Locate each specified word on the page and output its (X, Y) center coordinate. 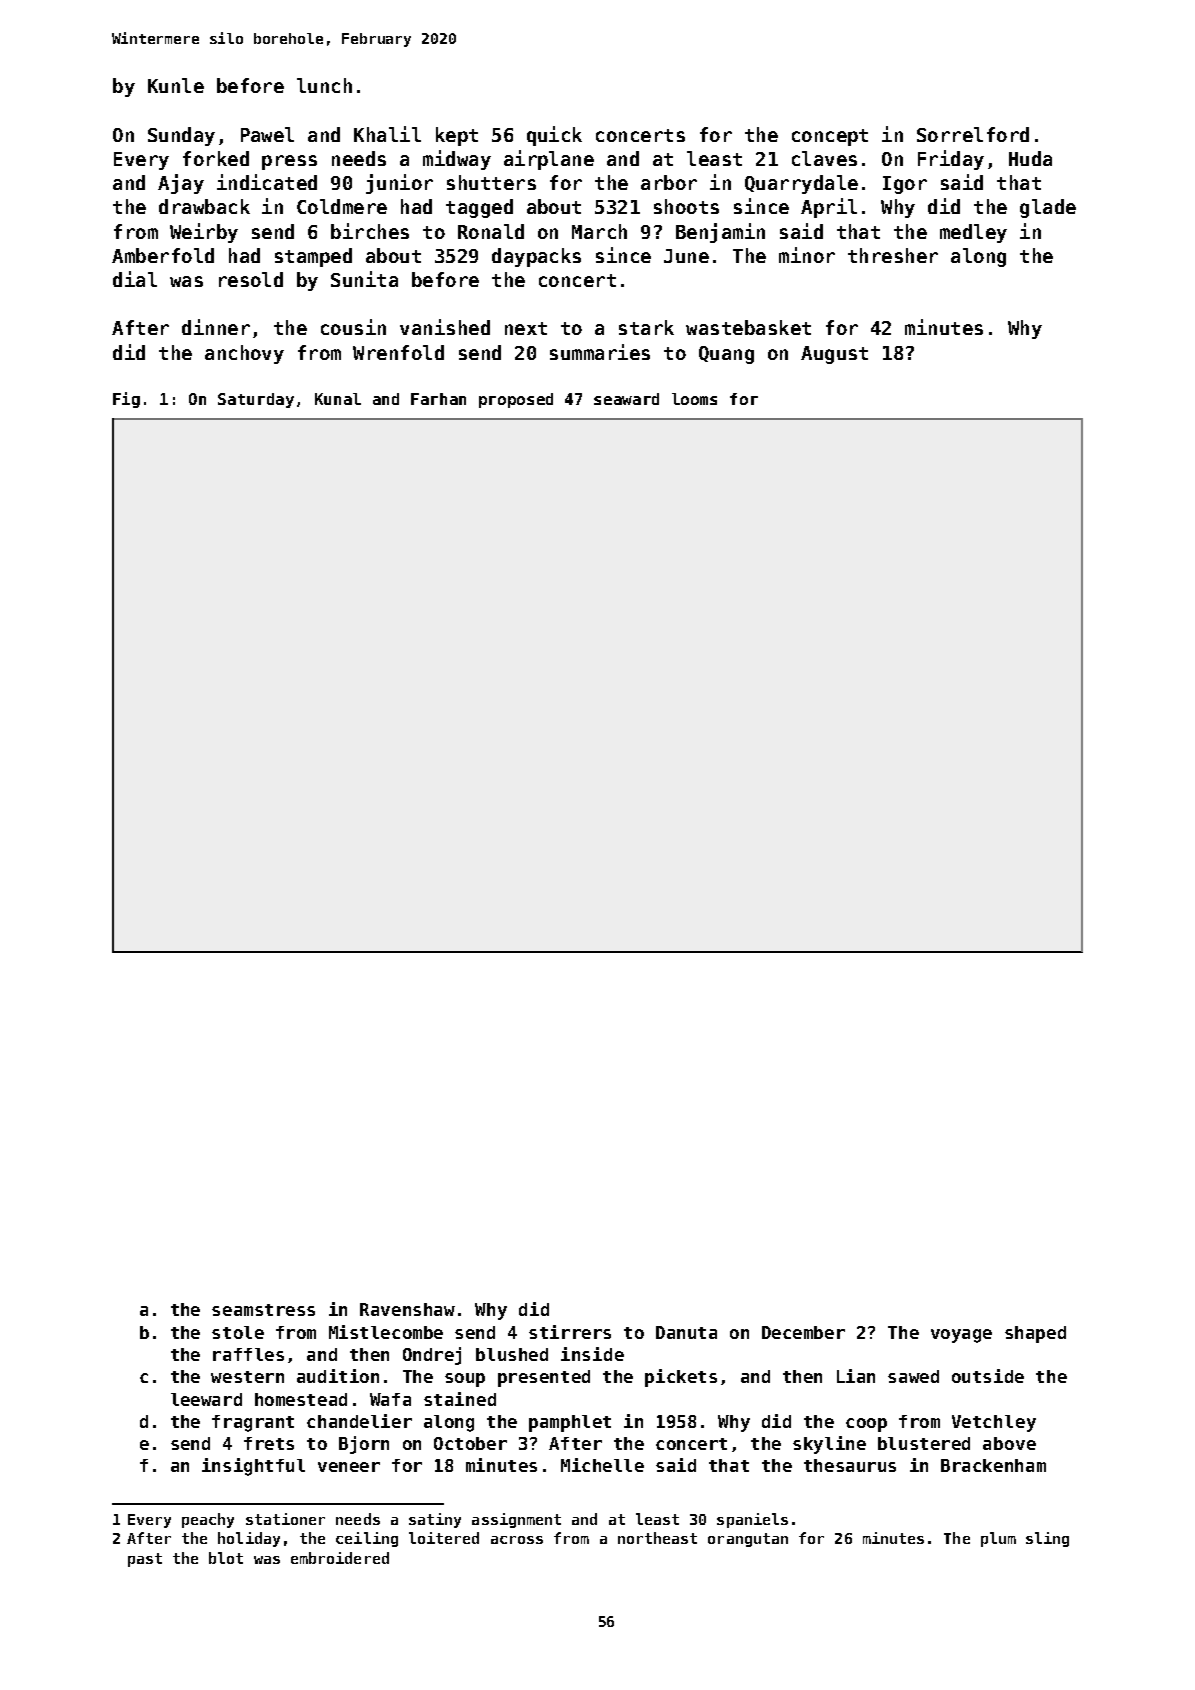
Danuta (686, 1332)
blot (226, 1558)
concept (830, 137)
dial (135, 279)
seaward (626, 399)
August (834, 355)
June (686, 256)
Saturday (256, 400)
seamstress (263, 1310)
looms (694, 399)
